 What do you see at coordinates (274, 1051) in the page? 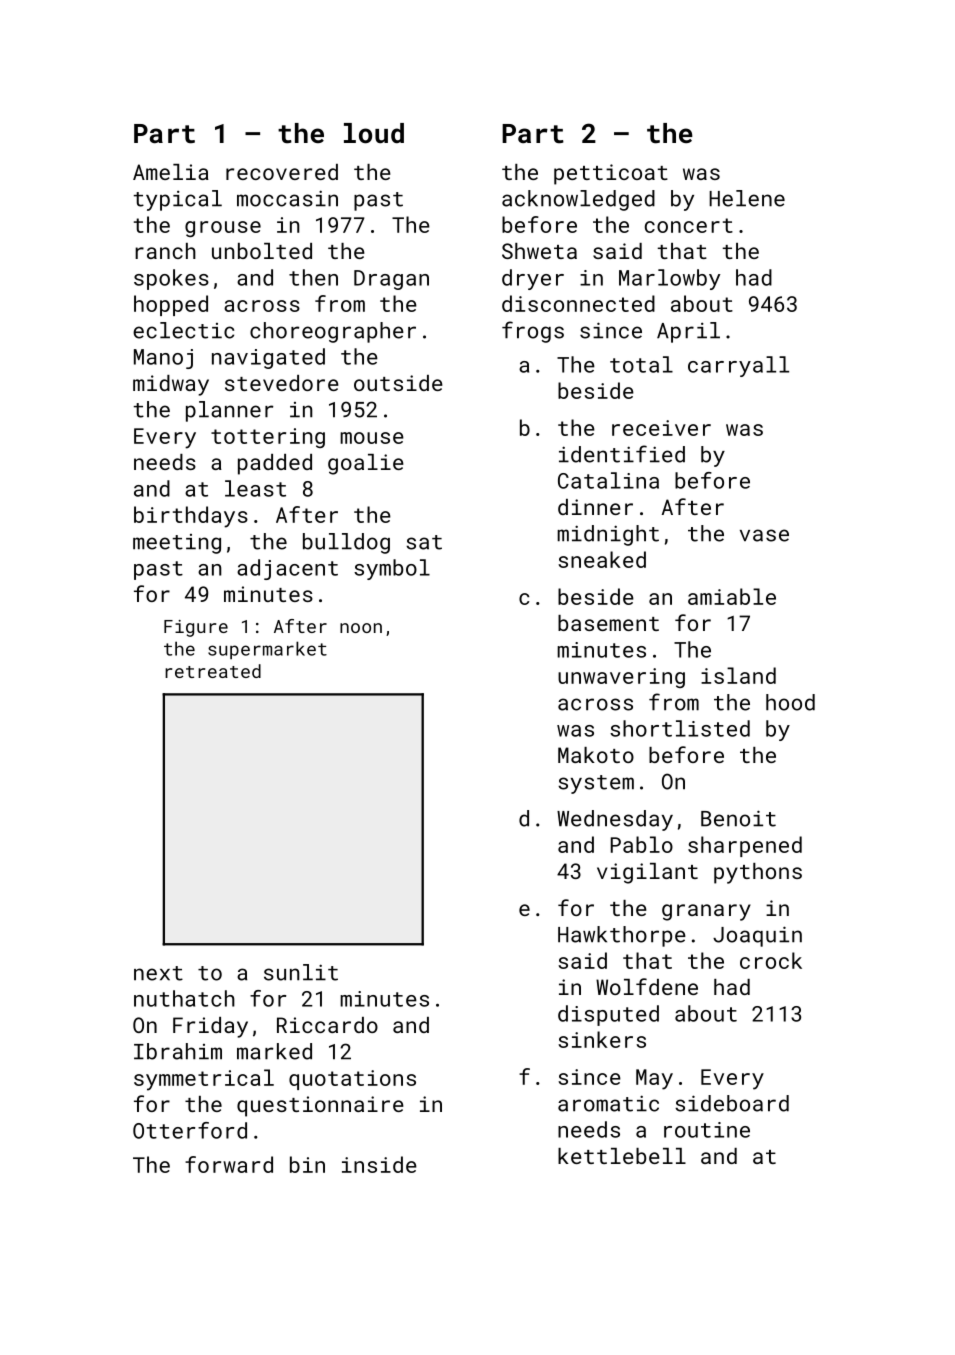
I see `marked` at bounding box center [274, 1051].
